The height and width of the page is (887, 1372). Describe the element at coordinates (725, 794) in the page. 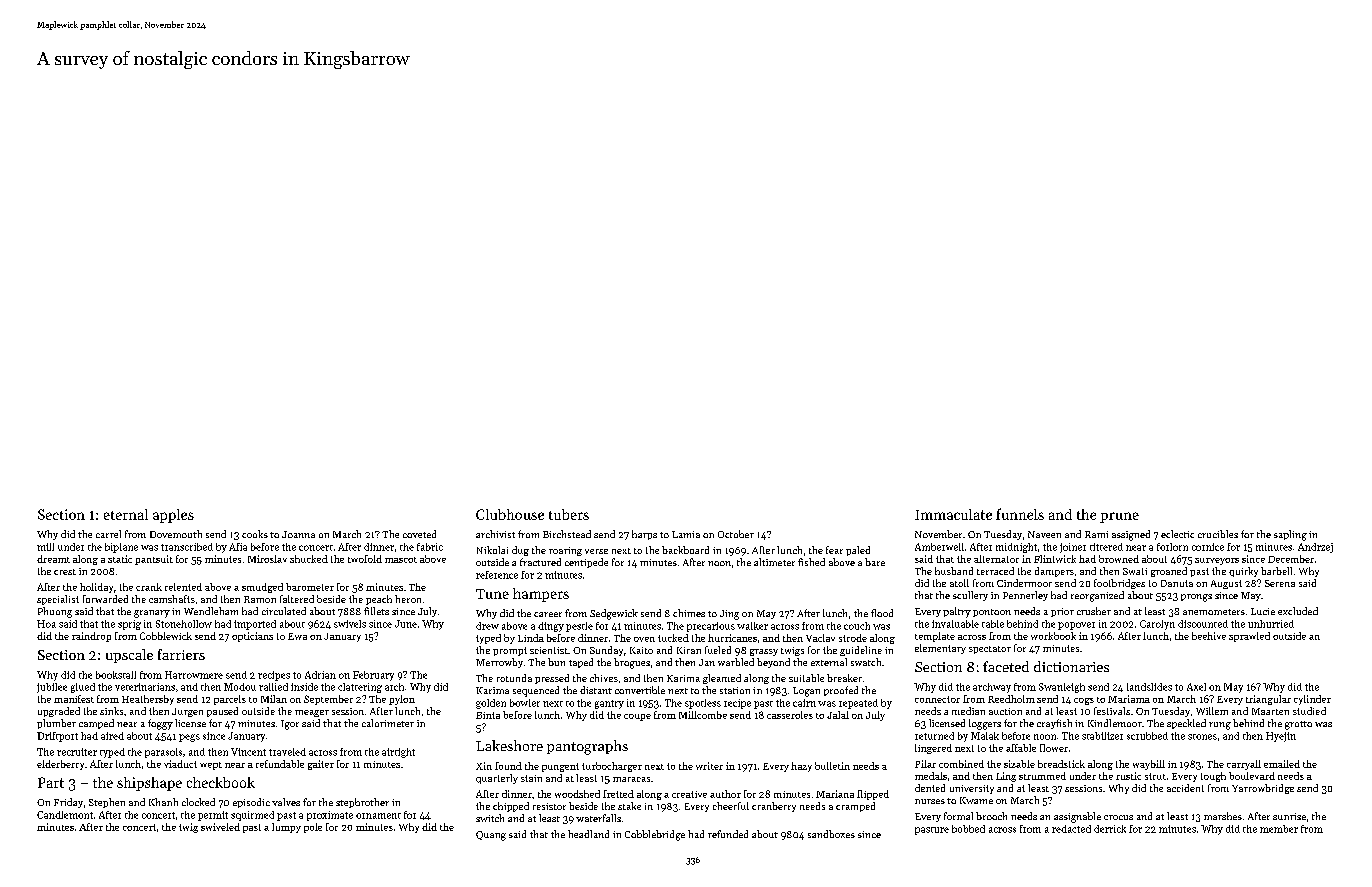

I see `author` at that location.
